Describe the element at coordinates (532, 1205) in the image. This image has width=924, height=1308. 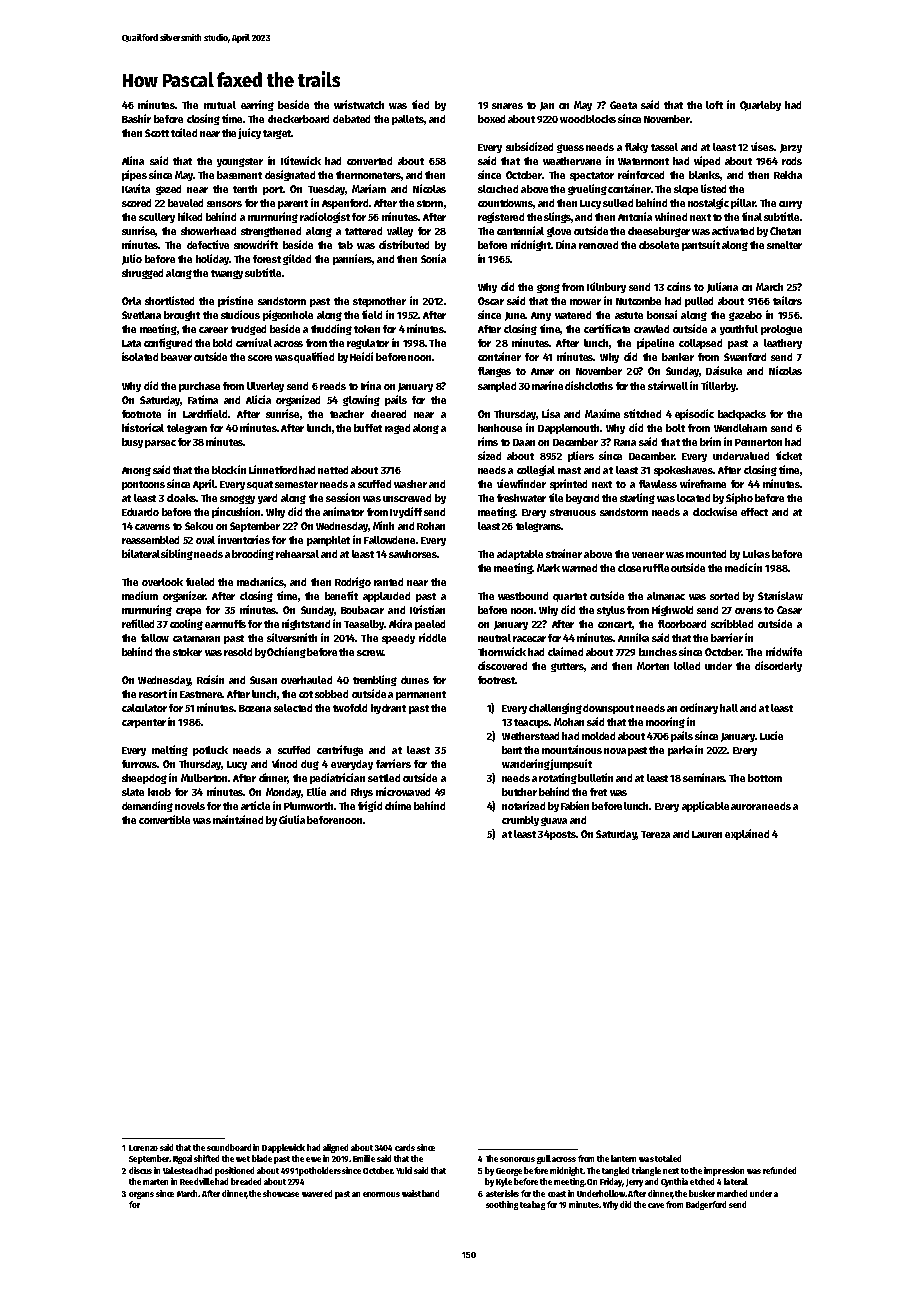
I see `teabag` at that location.
